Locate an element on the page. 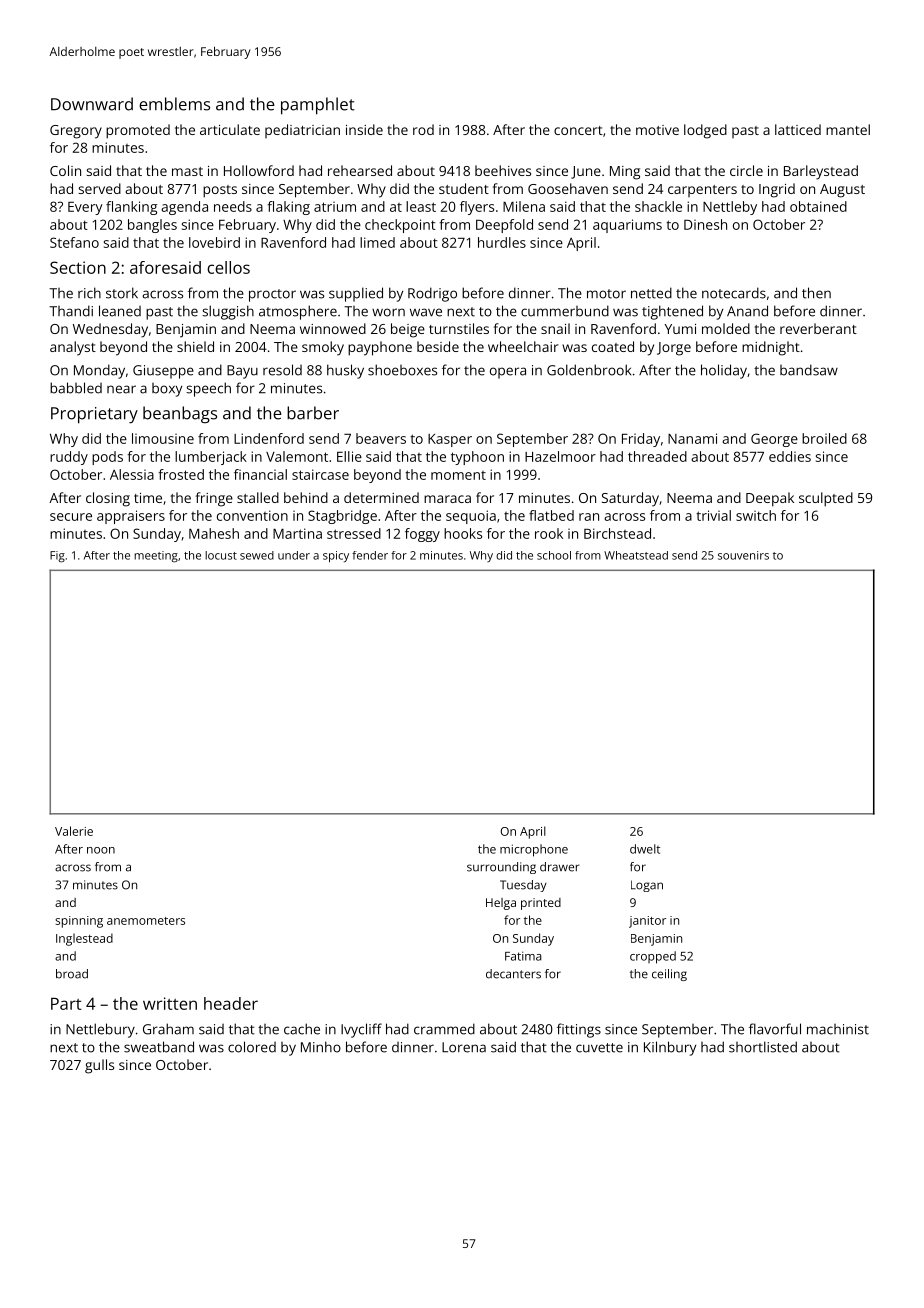  pamphlet is located at coordinates (318, 106).
